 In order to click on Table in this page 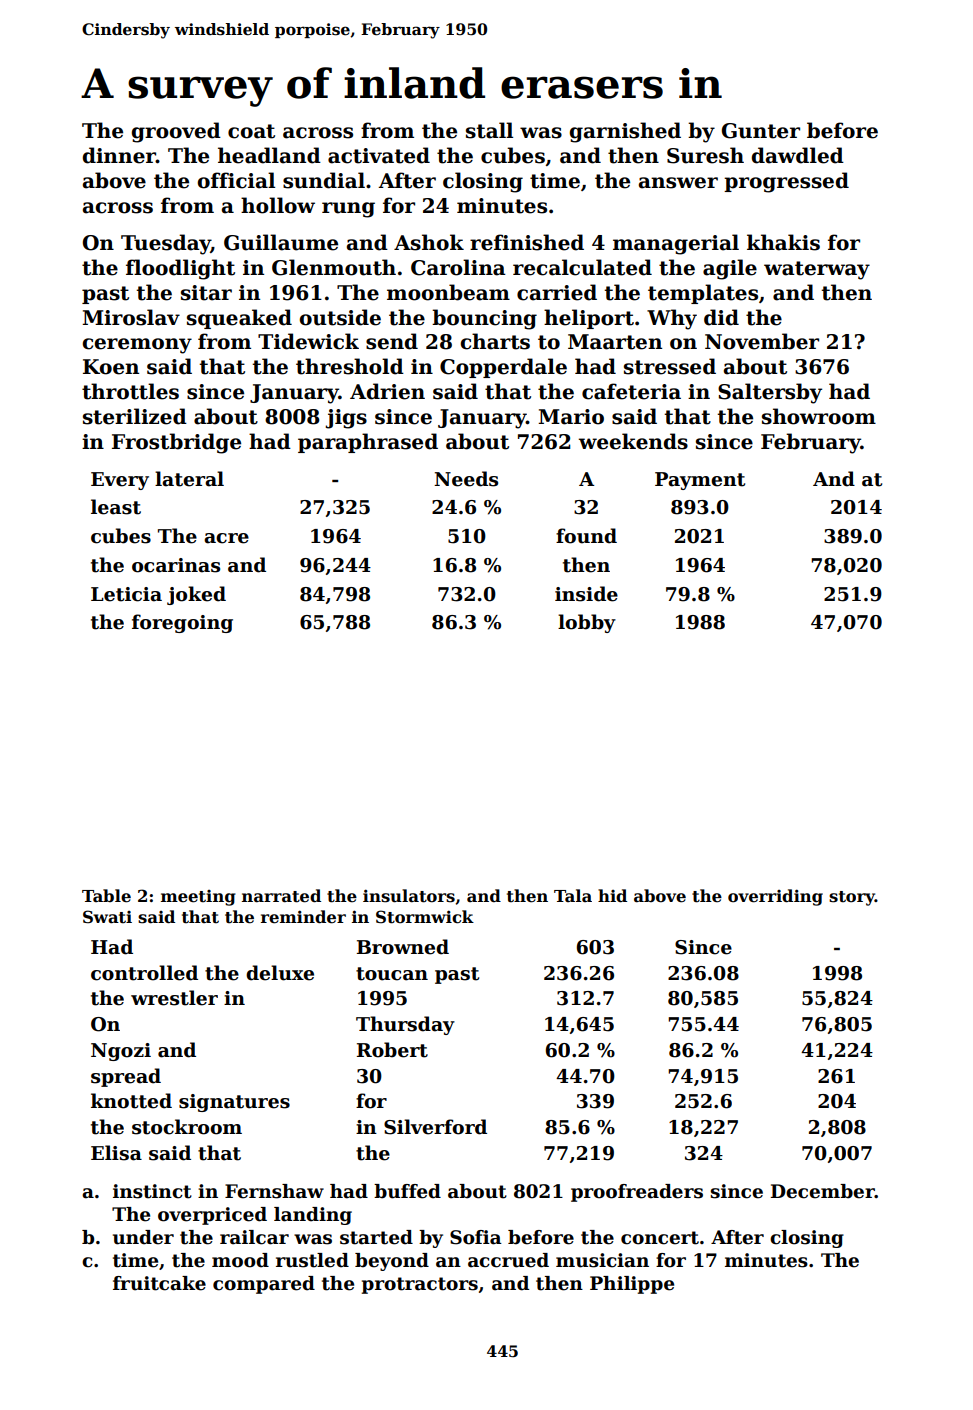, I will do `click(106, 896)`.
